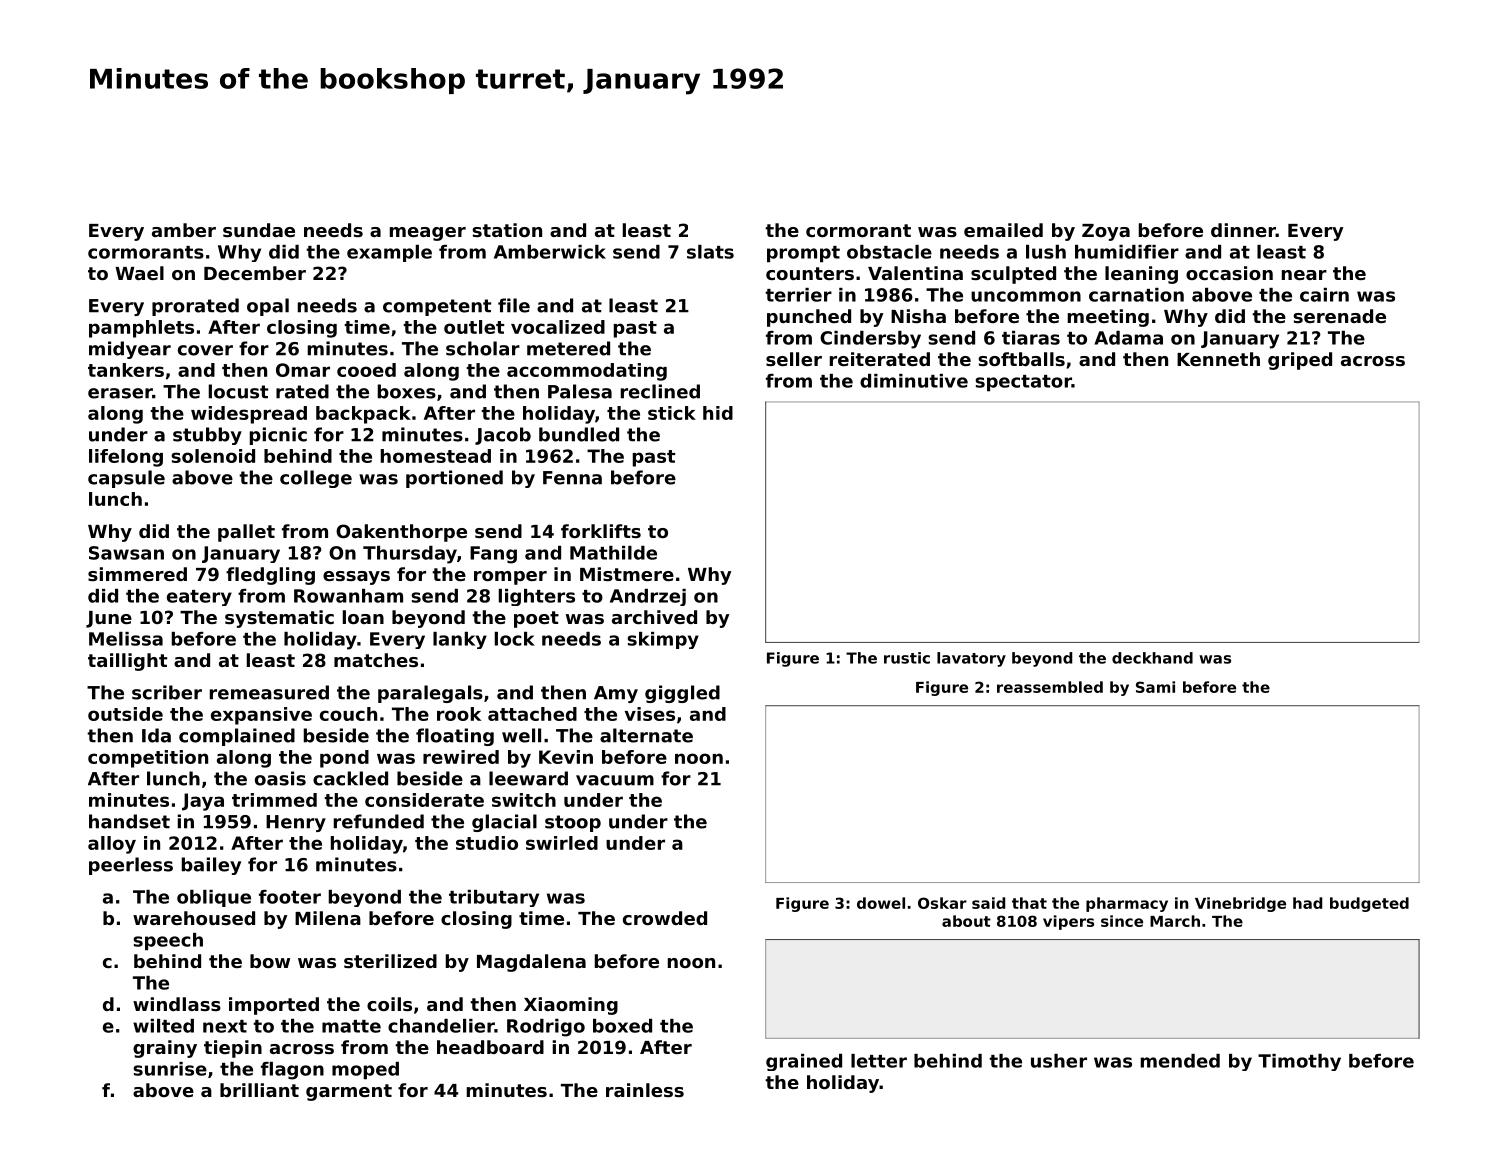 This document has width=1507, height=1164. What do you see at coordinates (665, 918) in the document?
I see `crowded` at bounding box center [665, 918].
